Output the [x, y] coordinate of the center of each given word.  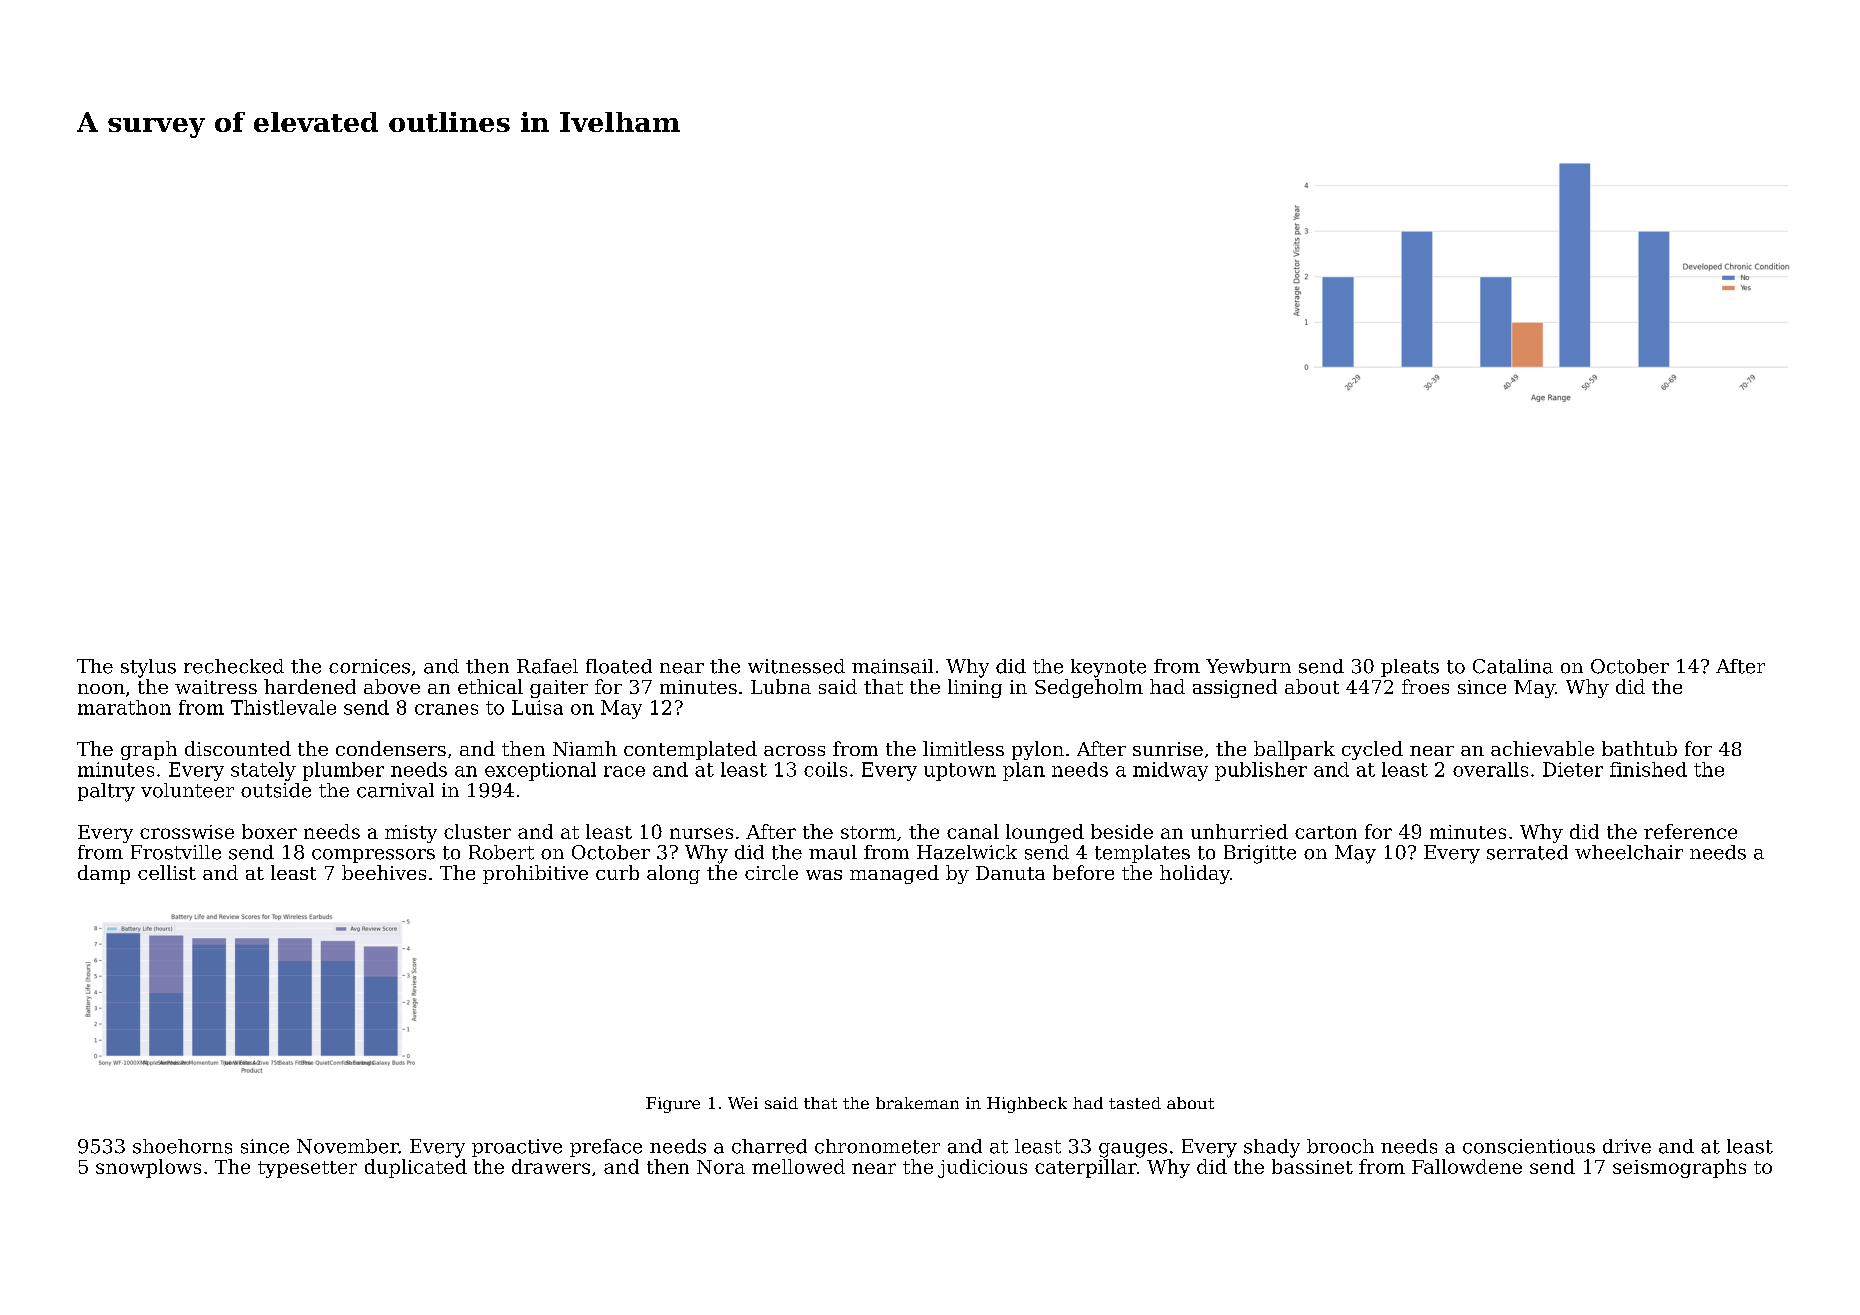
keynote [1108, 668]
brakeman [917, 1103]
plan [1024, 771]
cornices [369, 666]
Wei [743, 1103]
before [1083, 872]
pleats [1410, 668]
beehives [384, 872]
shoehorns [182, 1146]
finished [1648, 769]
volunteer [187, 790]
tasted [1135, 1103]
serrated [1527, 852]
